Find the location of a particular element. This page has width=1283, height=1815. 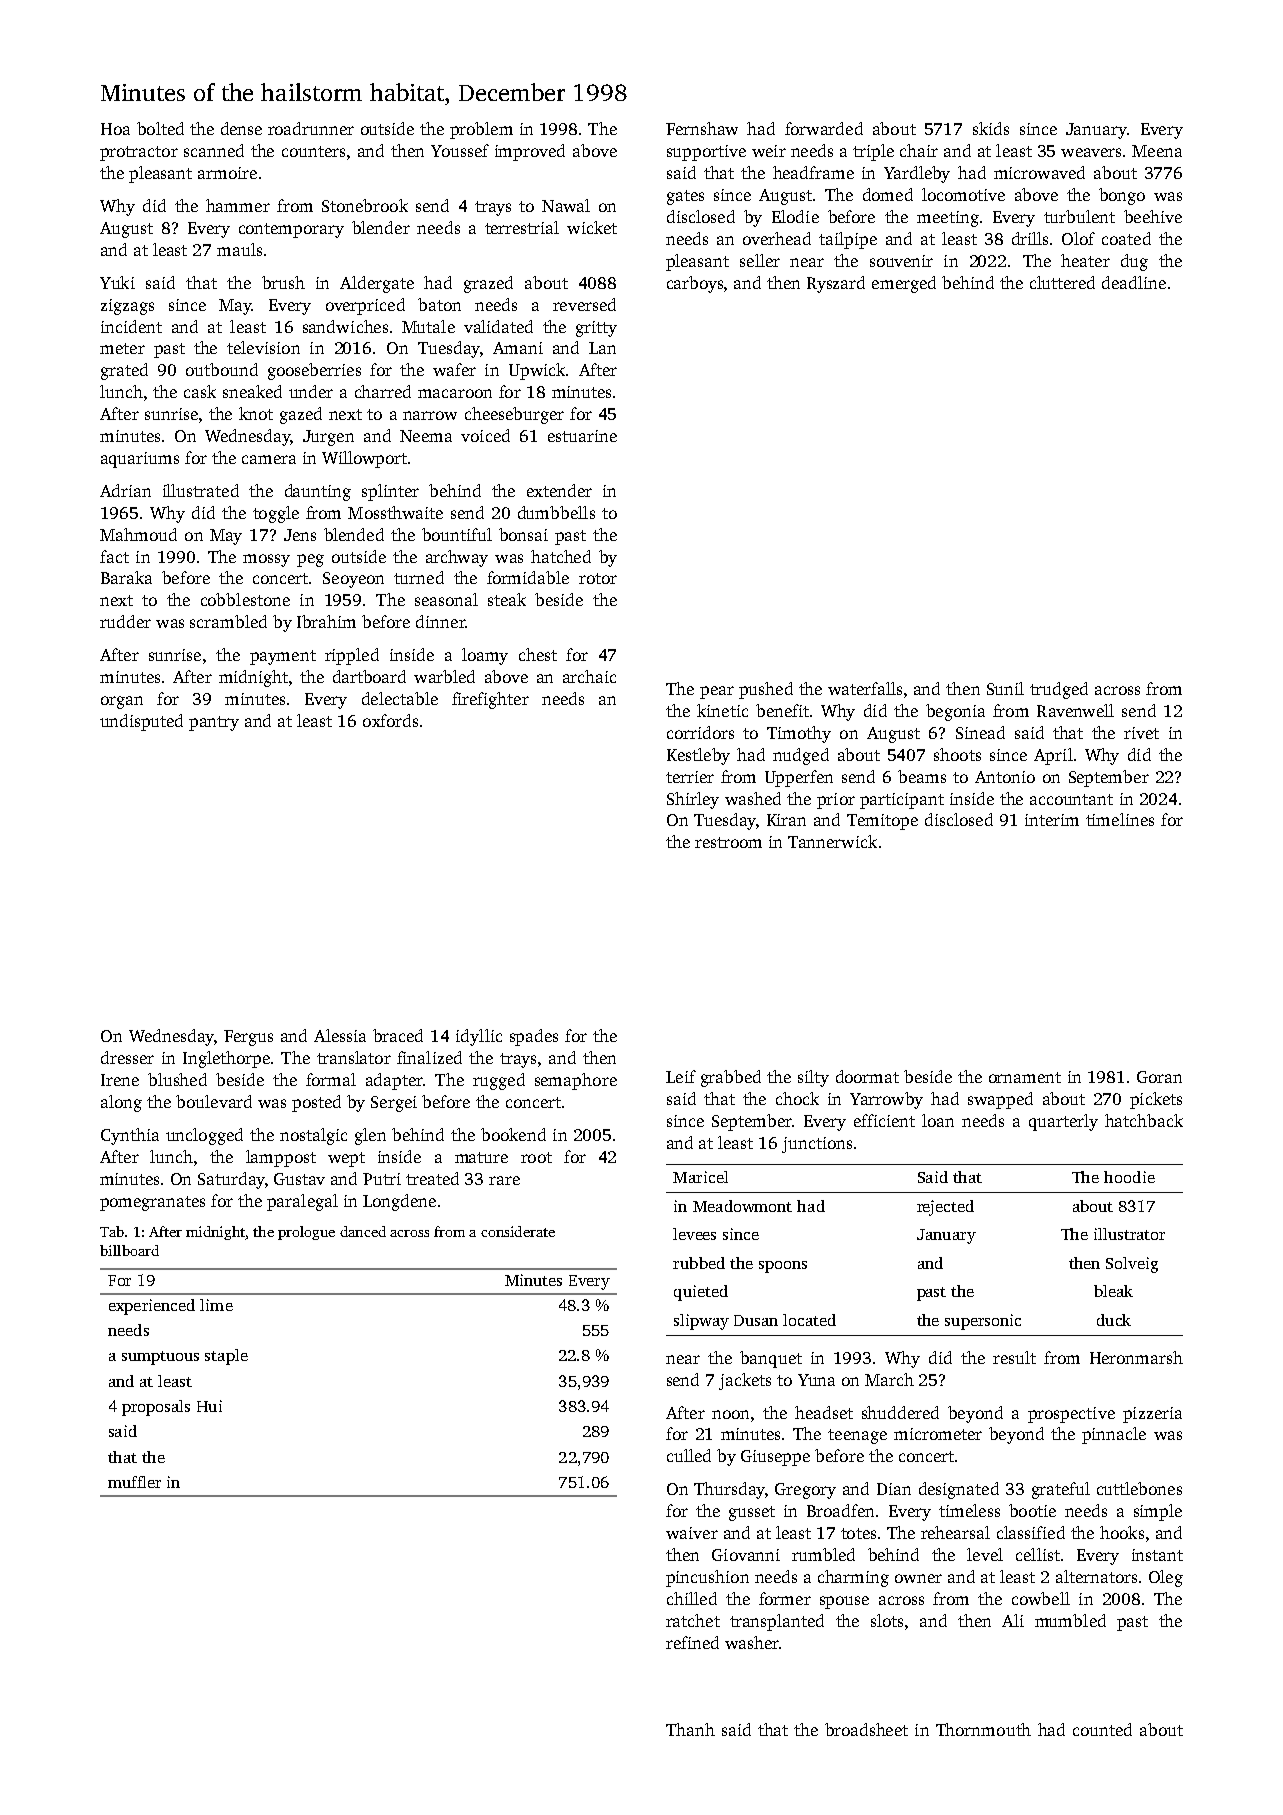

estuarine is located at coordinates (582, 436).
